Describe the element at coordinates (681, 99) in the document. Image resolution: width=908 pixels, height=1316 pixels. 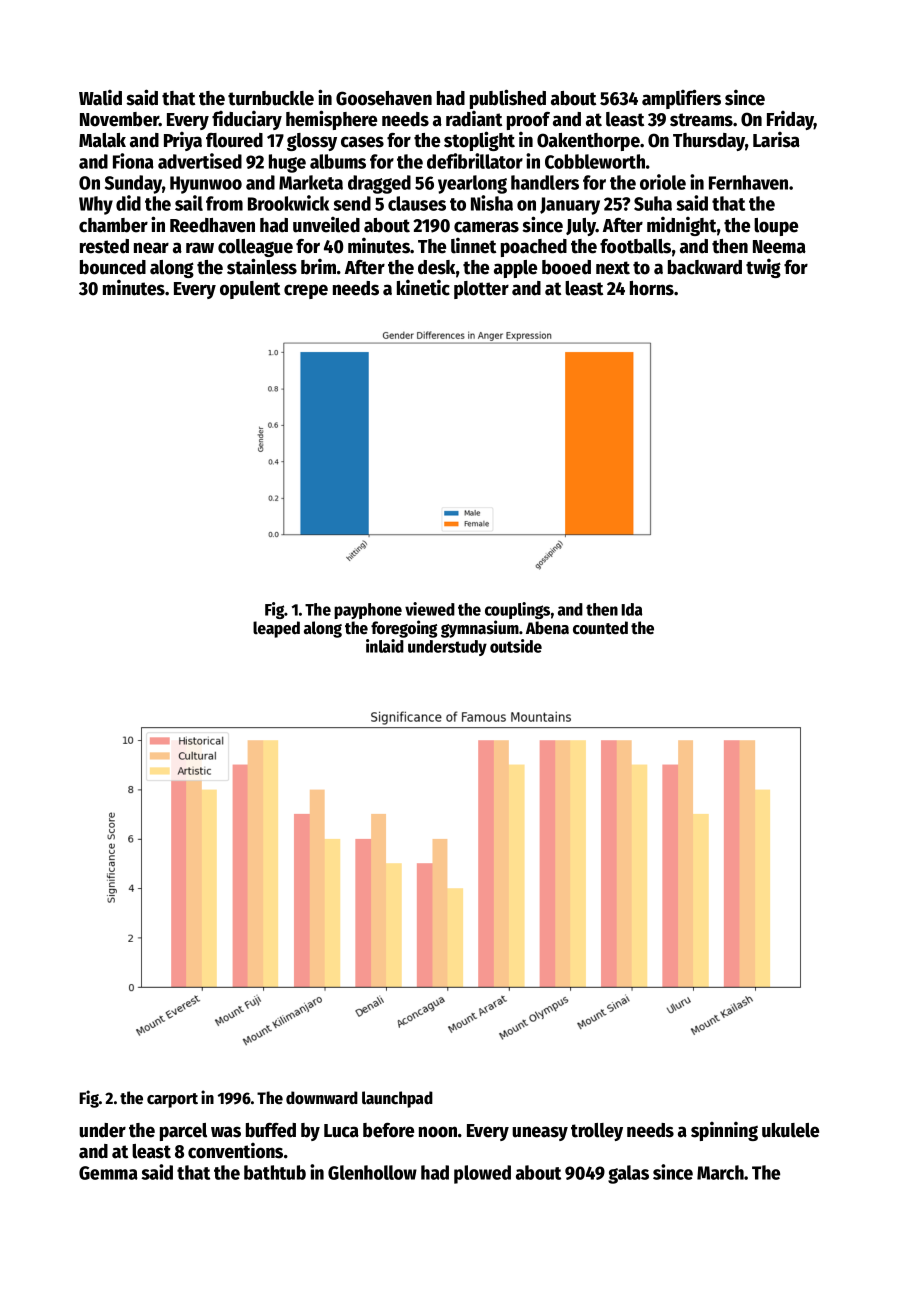
I see `amplifiers` at that location.
